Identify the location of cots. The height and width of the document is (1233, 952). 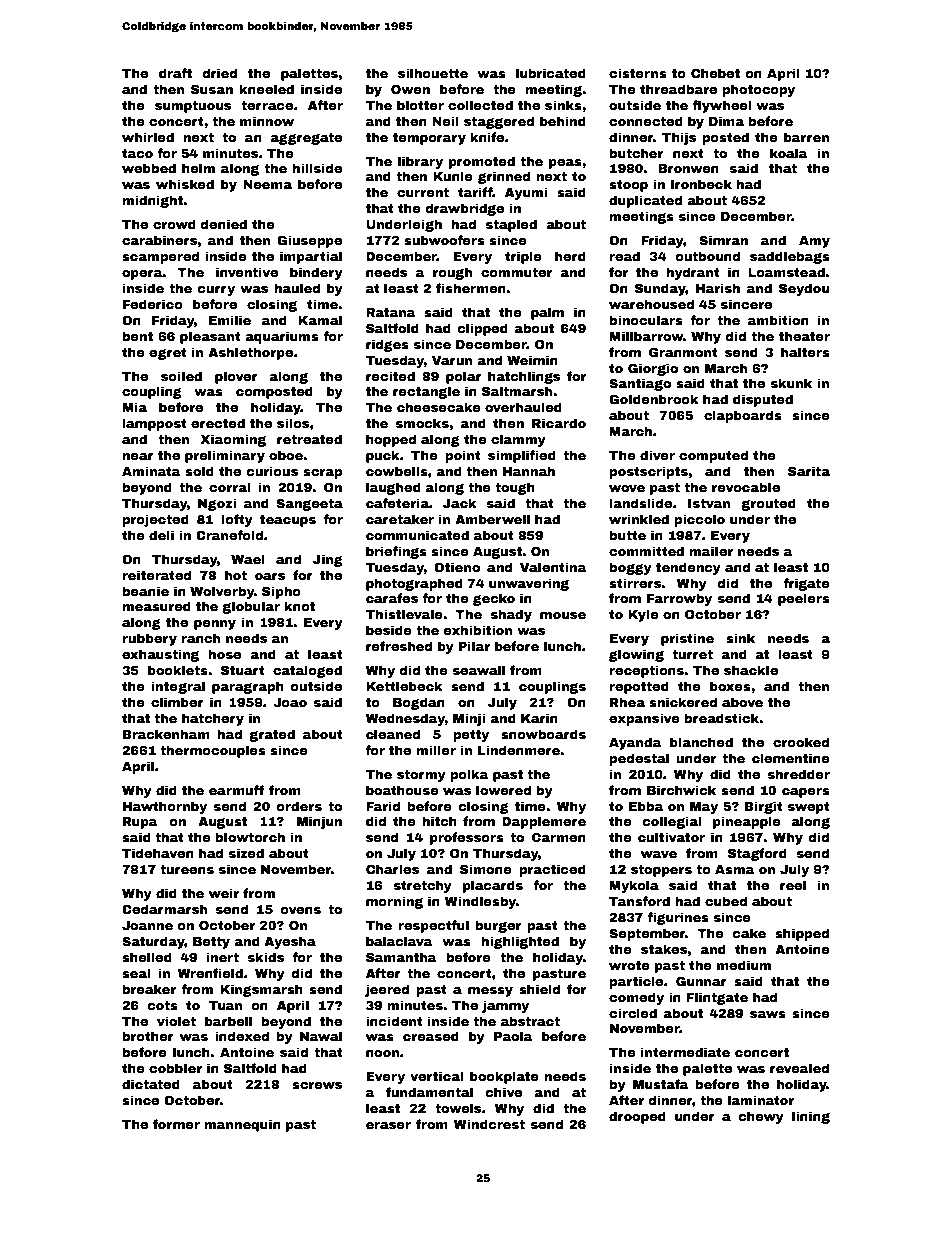
(162, 1005).
